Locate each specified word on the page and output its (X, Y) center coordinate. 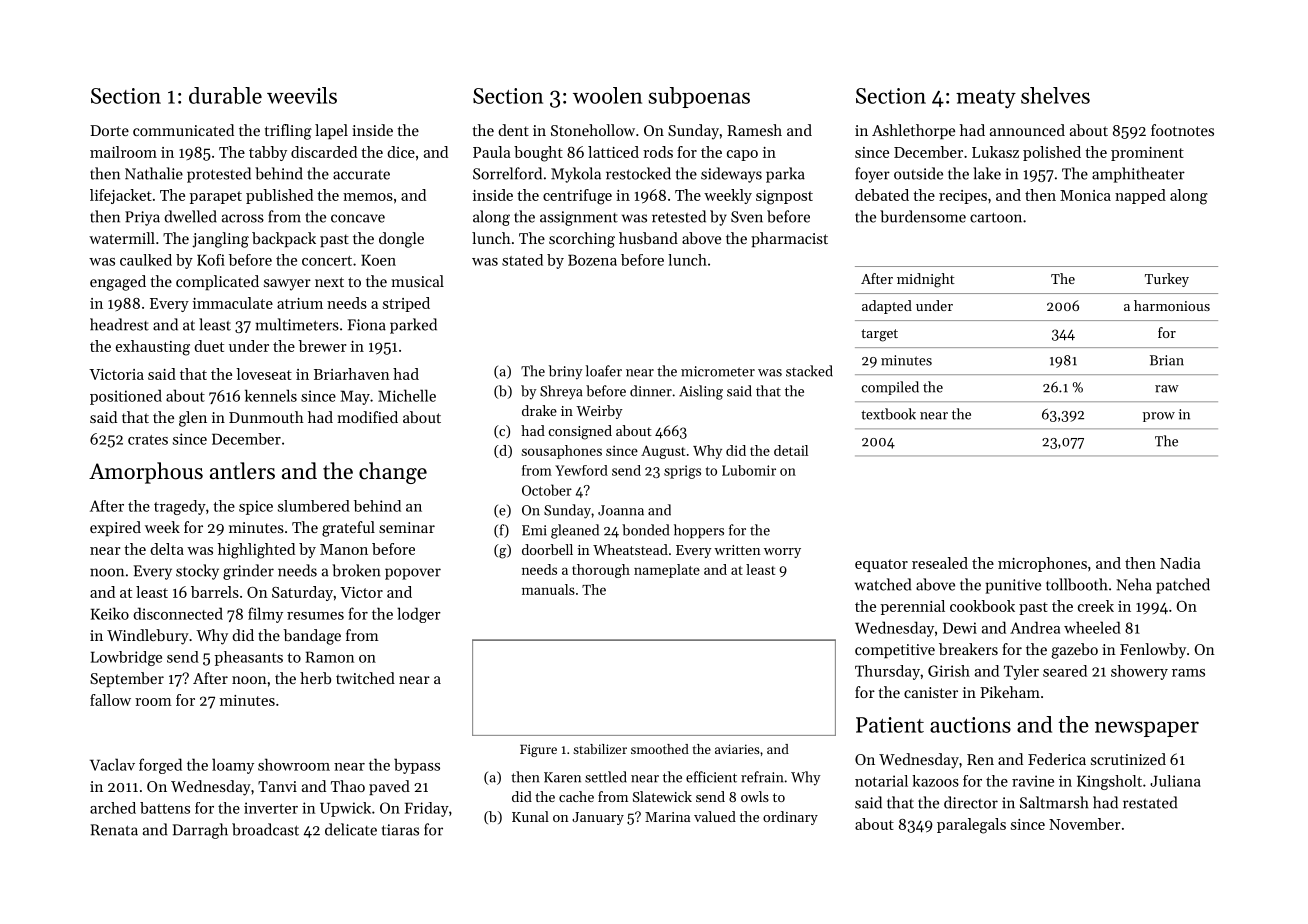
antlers (242, 471)
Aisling (701, 392)
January (598, 818)
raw (1167, 389)
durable (225, 95)
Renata (114, 830)
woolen (607, 95)
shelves (1055, 95)
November (1084, 824)
